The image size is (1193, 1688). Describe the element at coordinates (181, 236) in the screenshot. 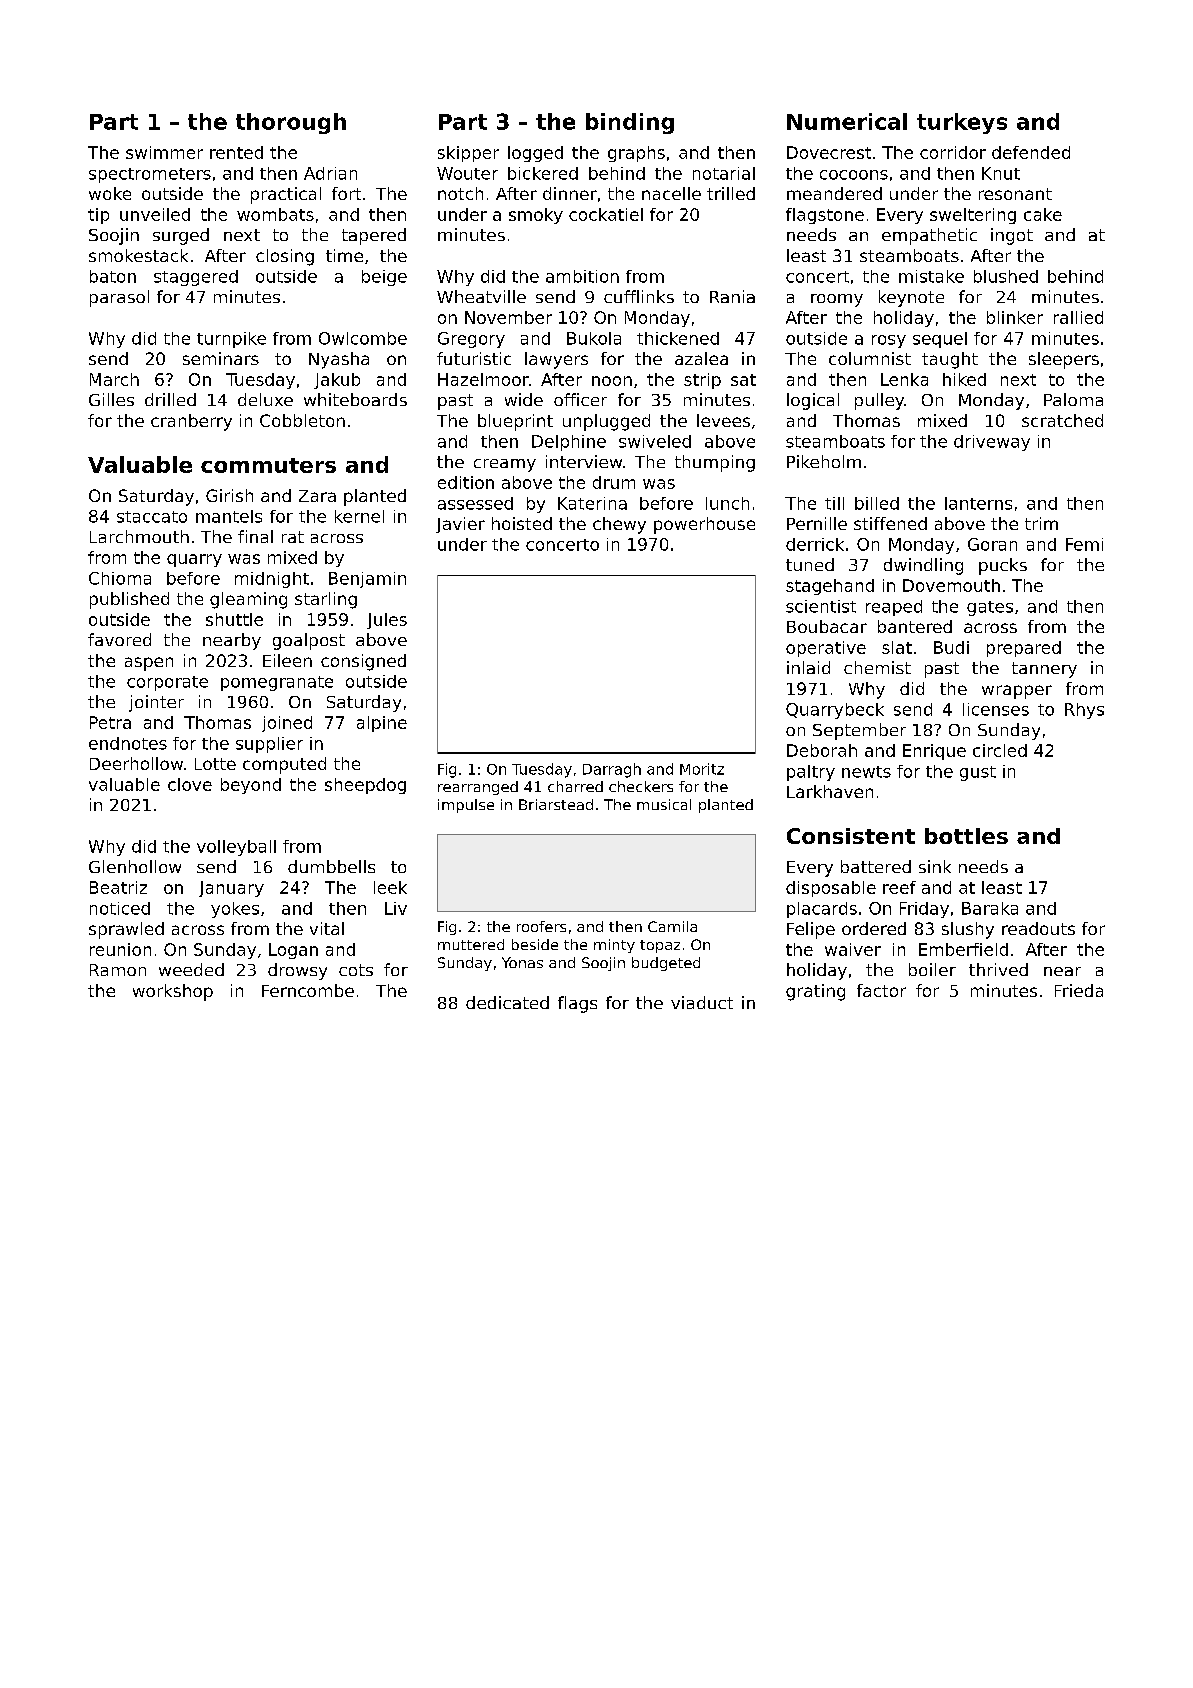

I see `surged` at that location.
